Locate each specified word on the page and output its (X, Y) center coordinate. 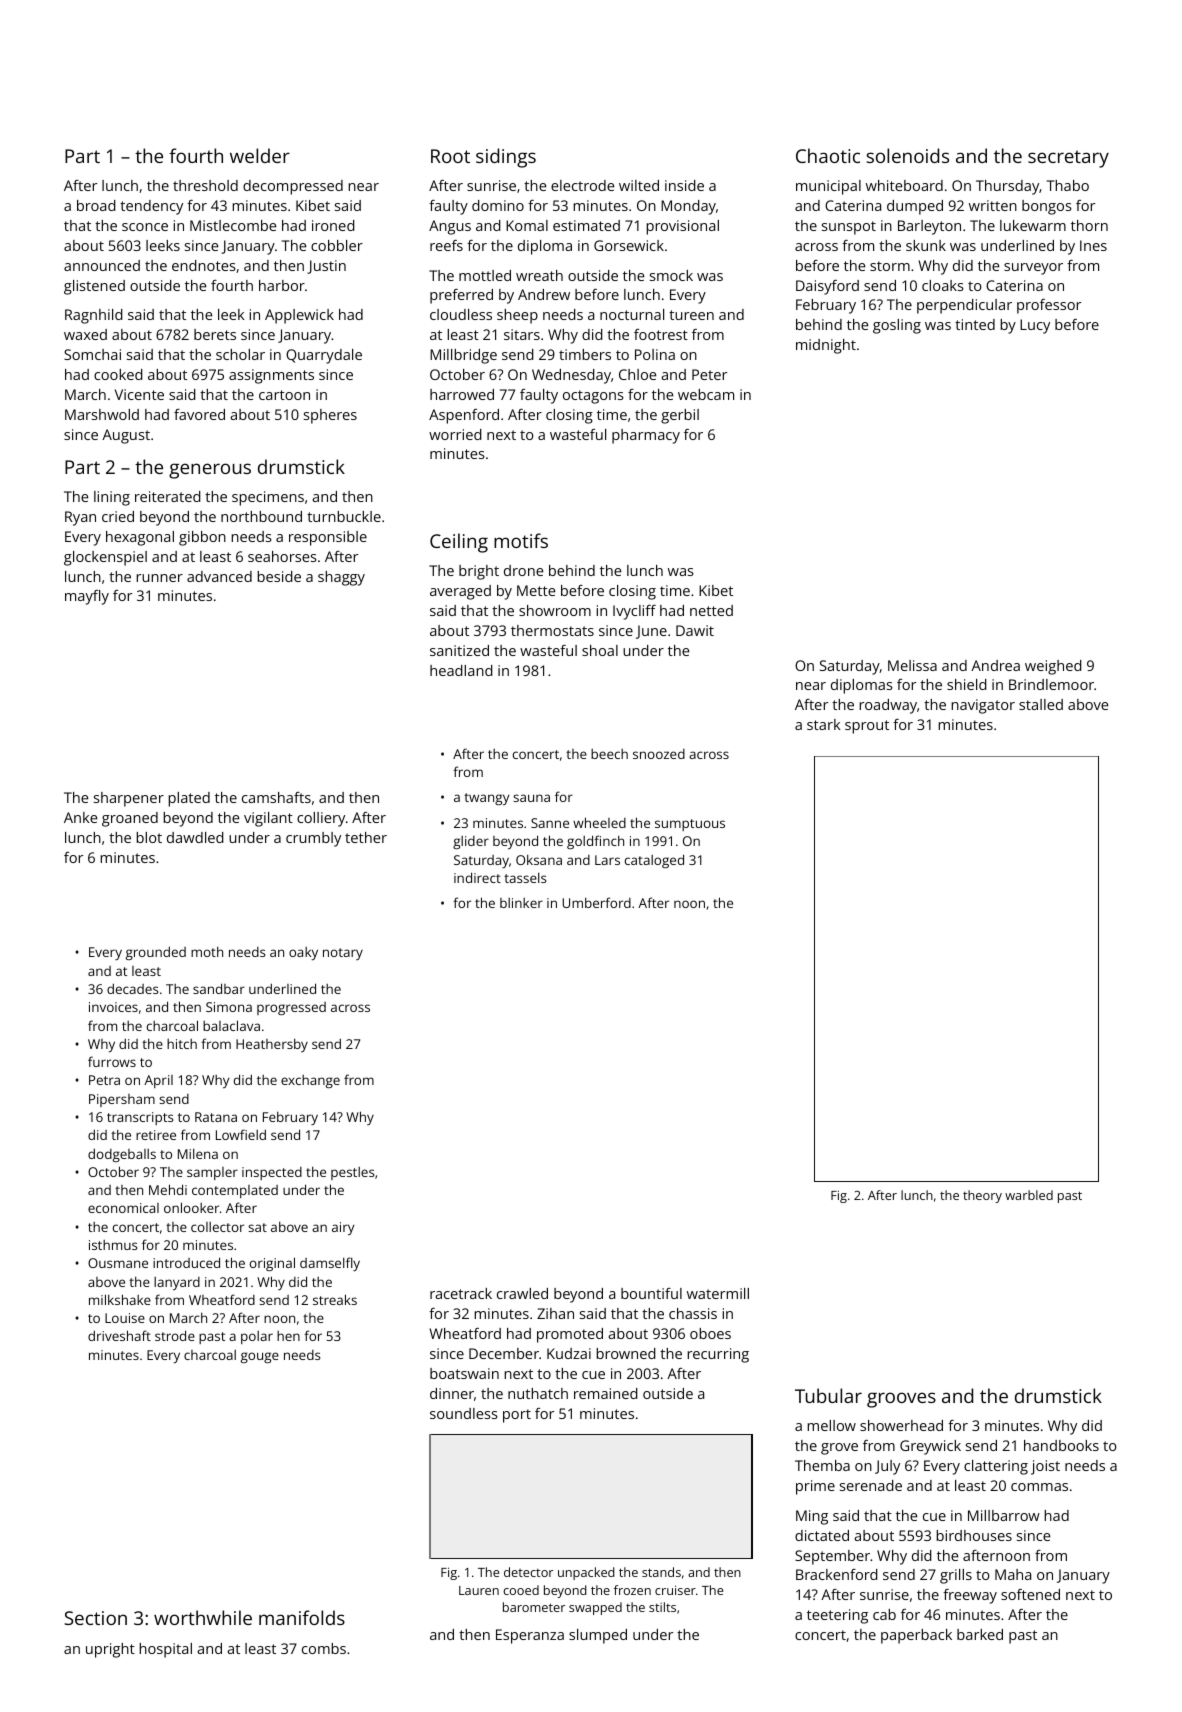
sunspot (849, 228)
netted (711, 610)
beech (609, 754)
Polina (655, 354)
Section (95, 1618)
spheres (330, 416)
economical (123, 1208)
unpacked (586, 1573)
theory (982, 1196)
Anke (80, 817)
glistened (94, 287)
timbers (585, 354)
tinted (975, 324)
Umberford (596, 902)
